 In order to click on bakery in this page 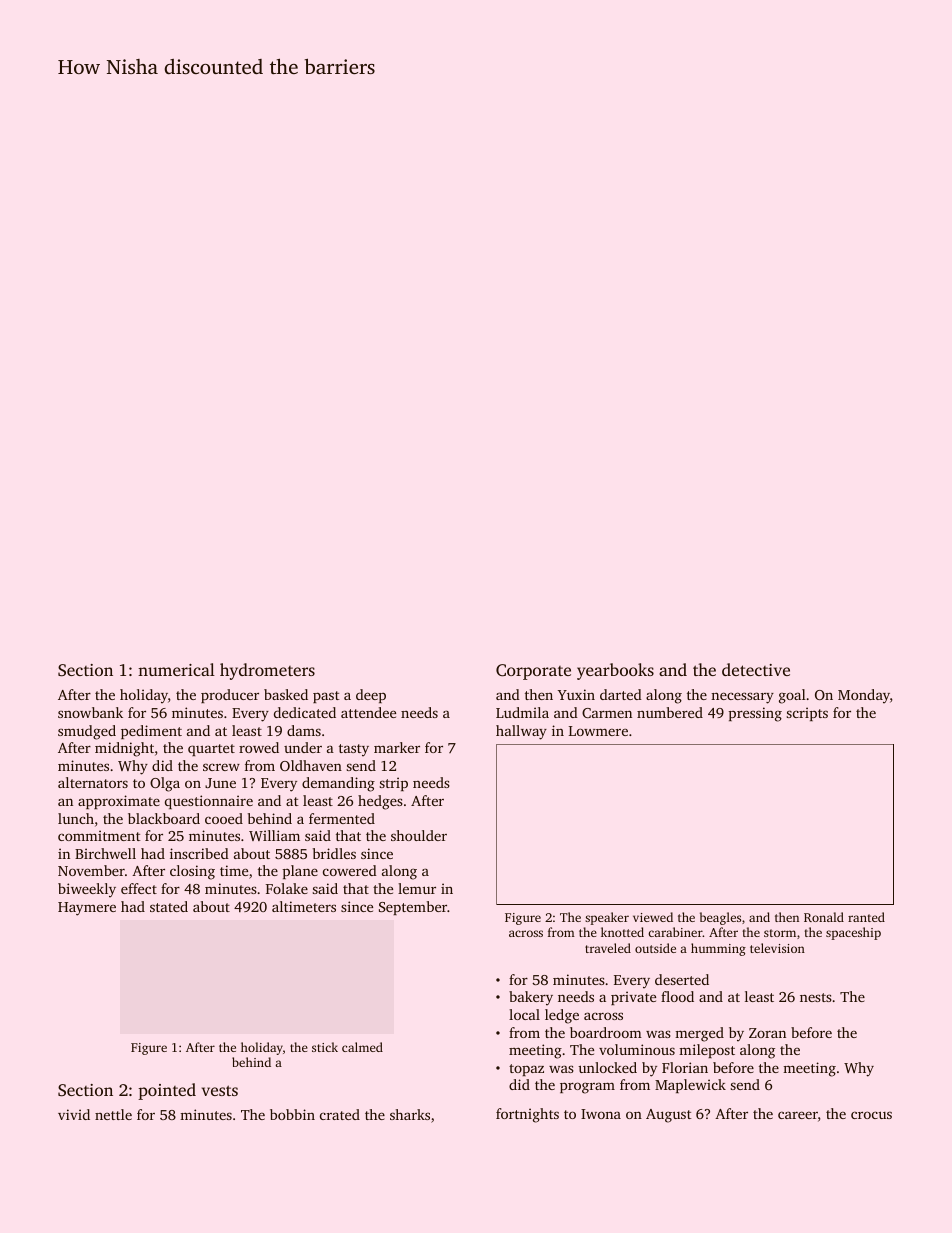, I will do `click(531, 998)`.
